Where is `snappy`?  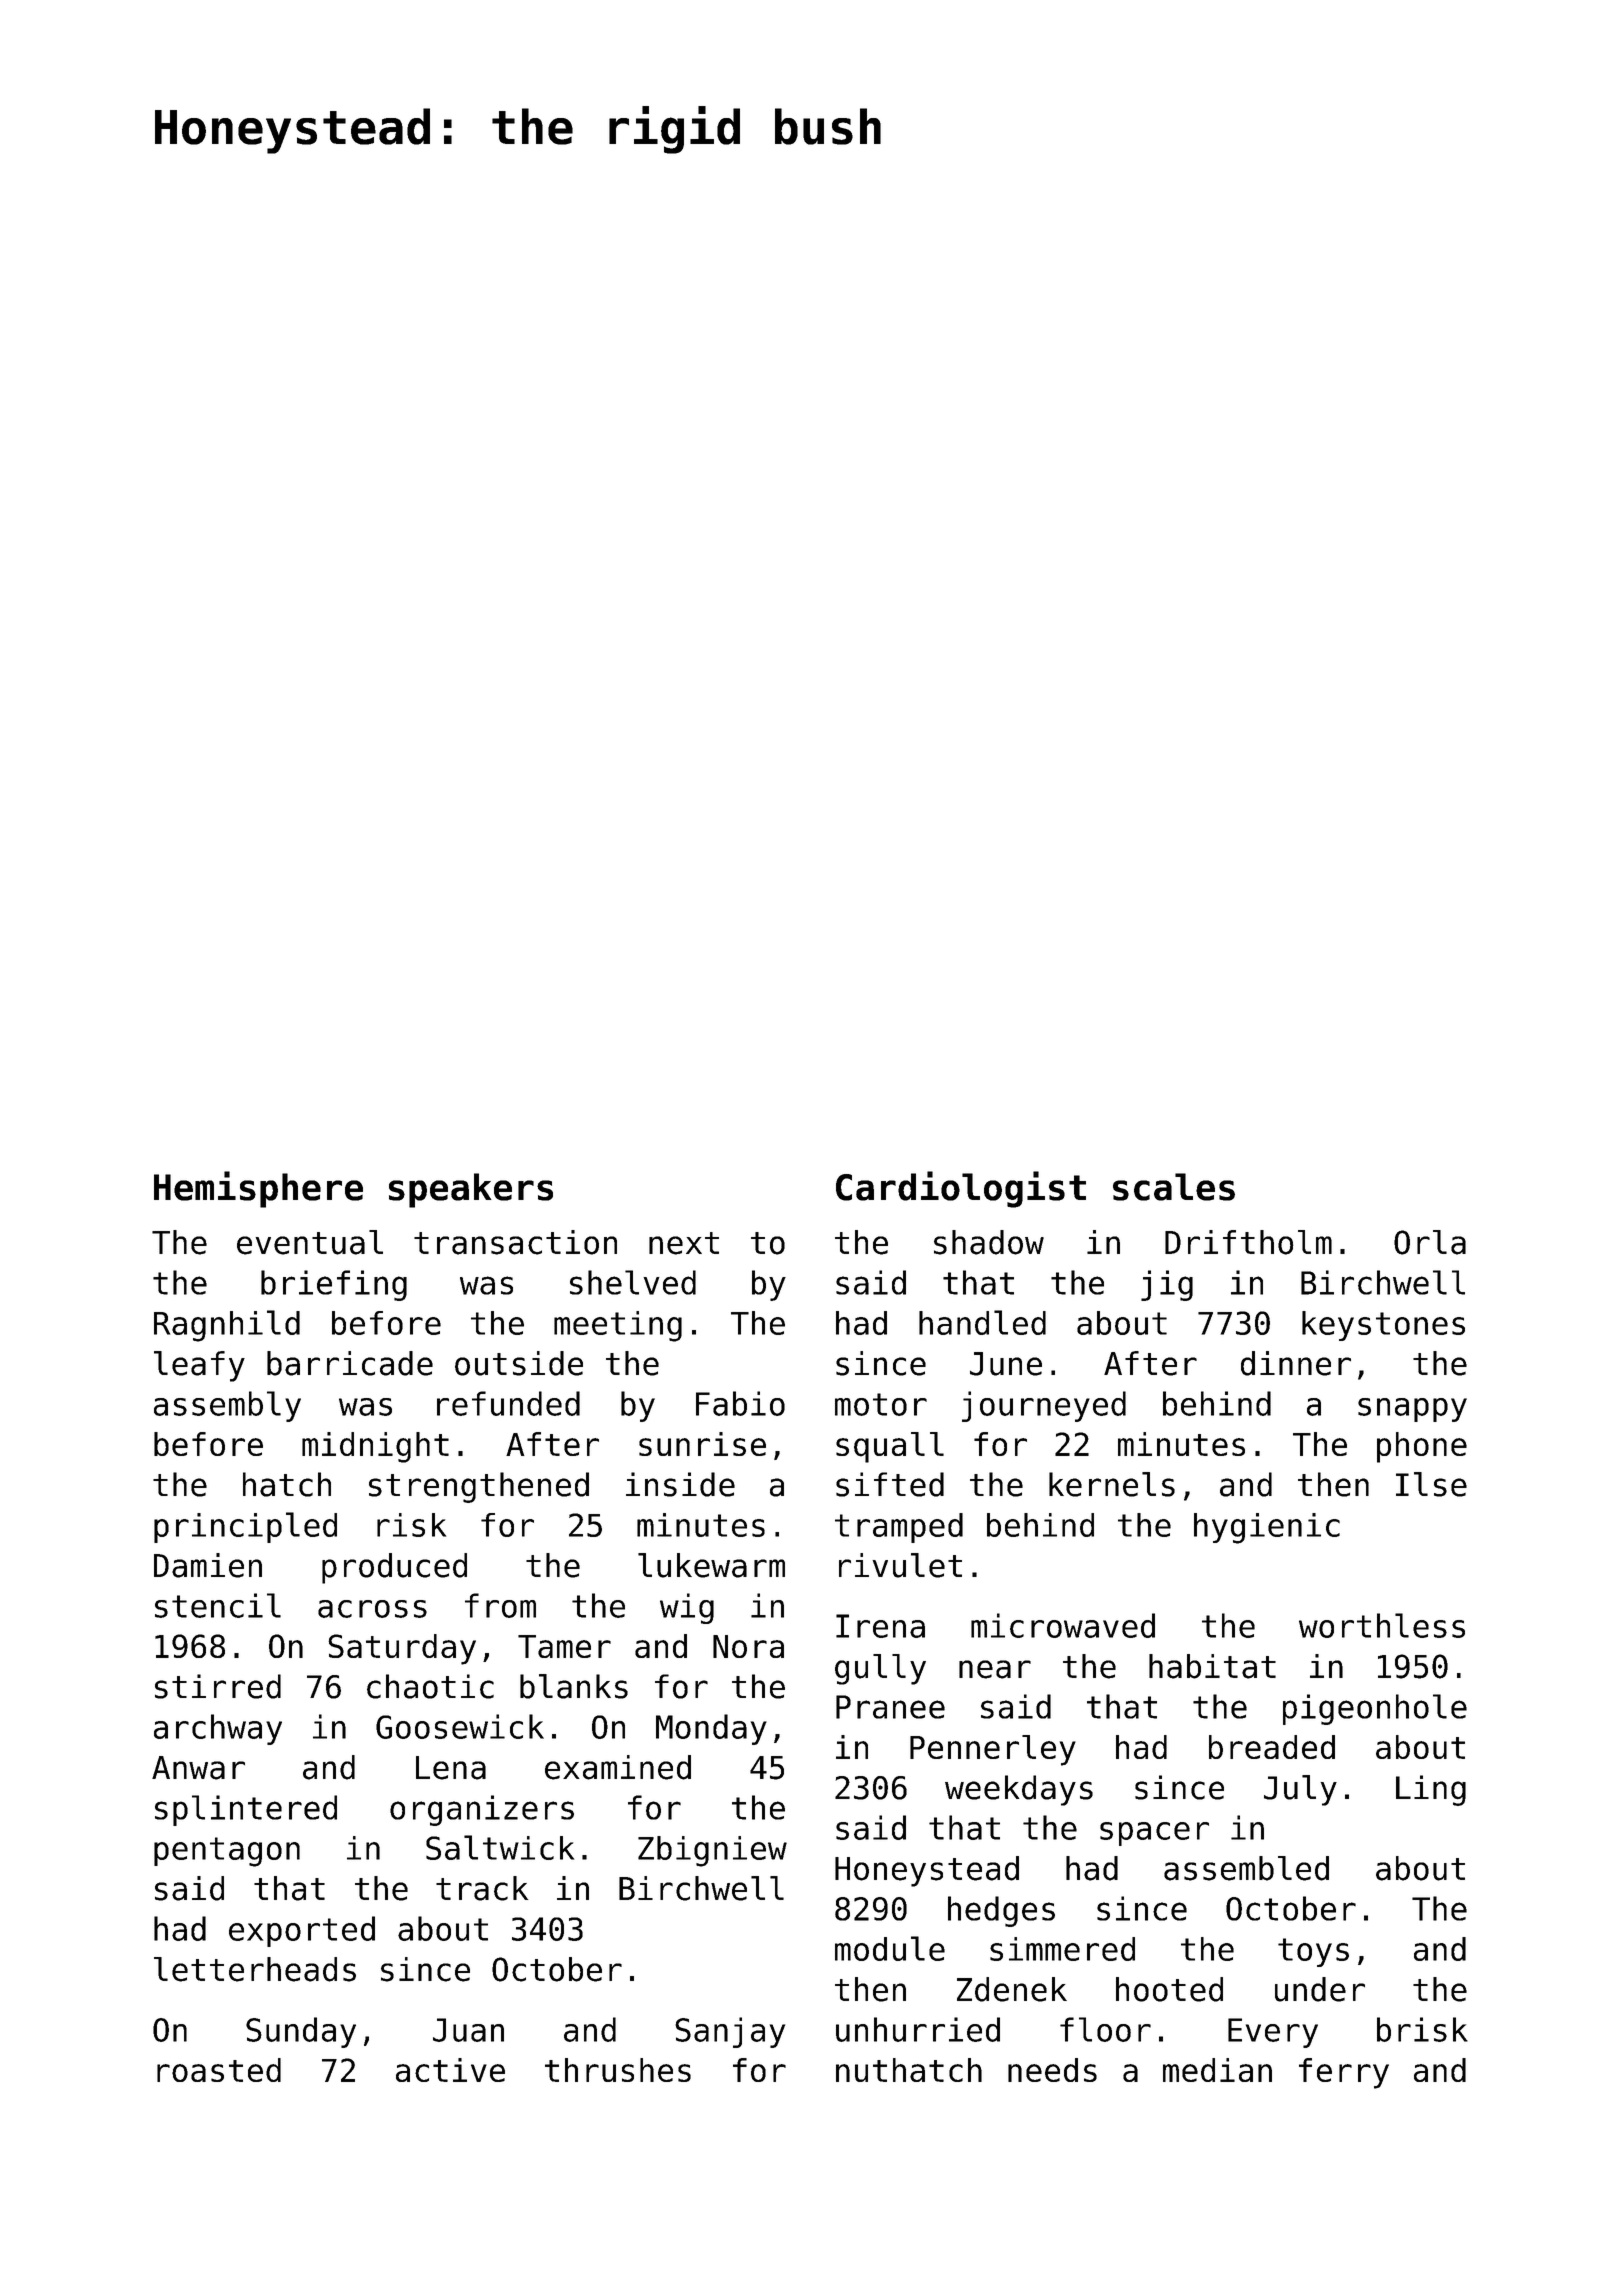
snappy is located at coordinates (1412, 1410).
